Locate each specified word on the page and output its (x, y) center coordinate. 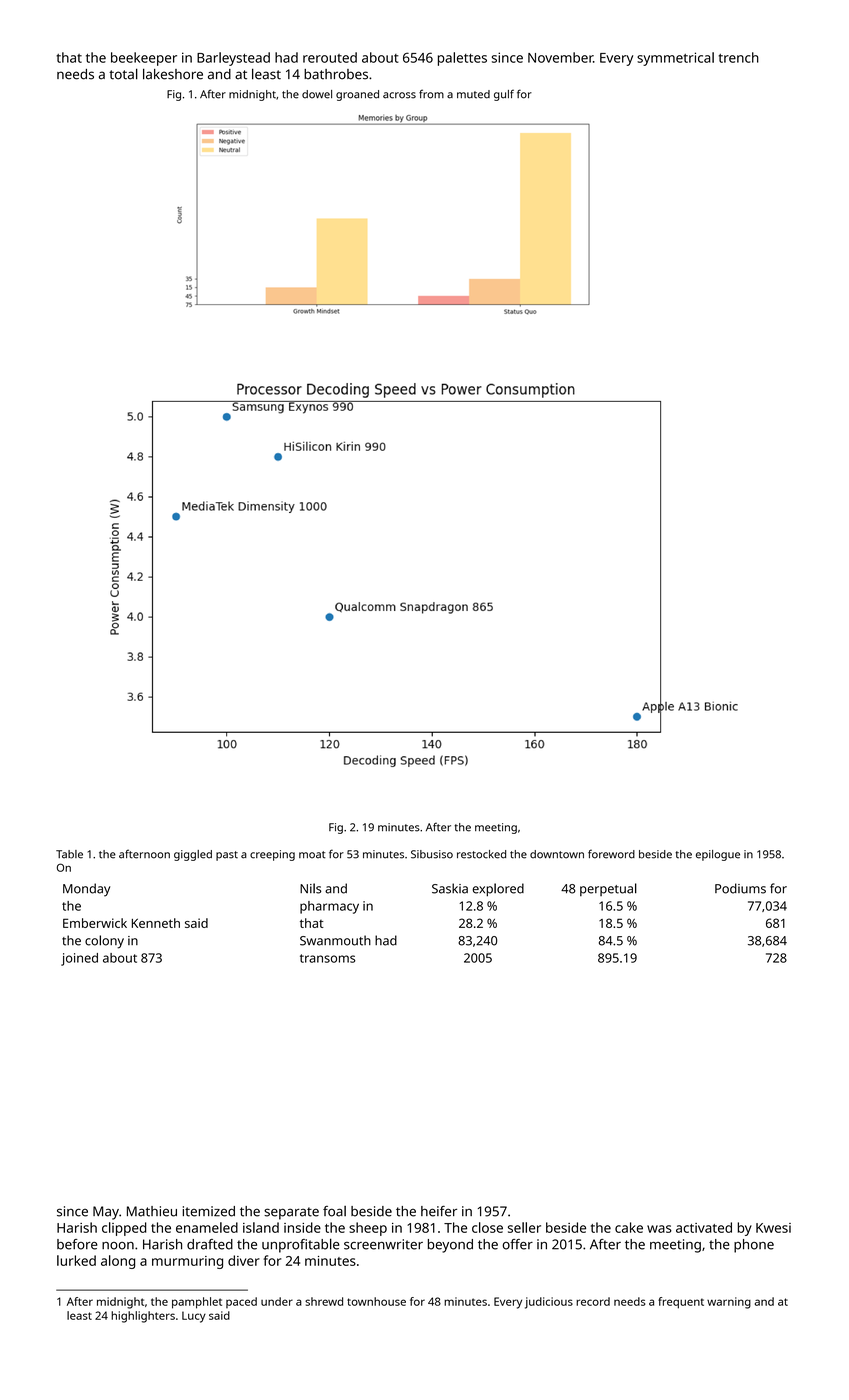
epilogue (718, 855)
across (399, 95)
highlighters (143, 1317)
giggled (193, 855)
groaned (357, 95)
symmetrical (675, 59)
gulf (504, 95)
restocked (481, 854)
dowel (317, 94)
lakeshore (173, 74)
